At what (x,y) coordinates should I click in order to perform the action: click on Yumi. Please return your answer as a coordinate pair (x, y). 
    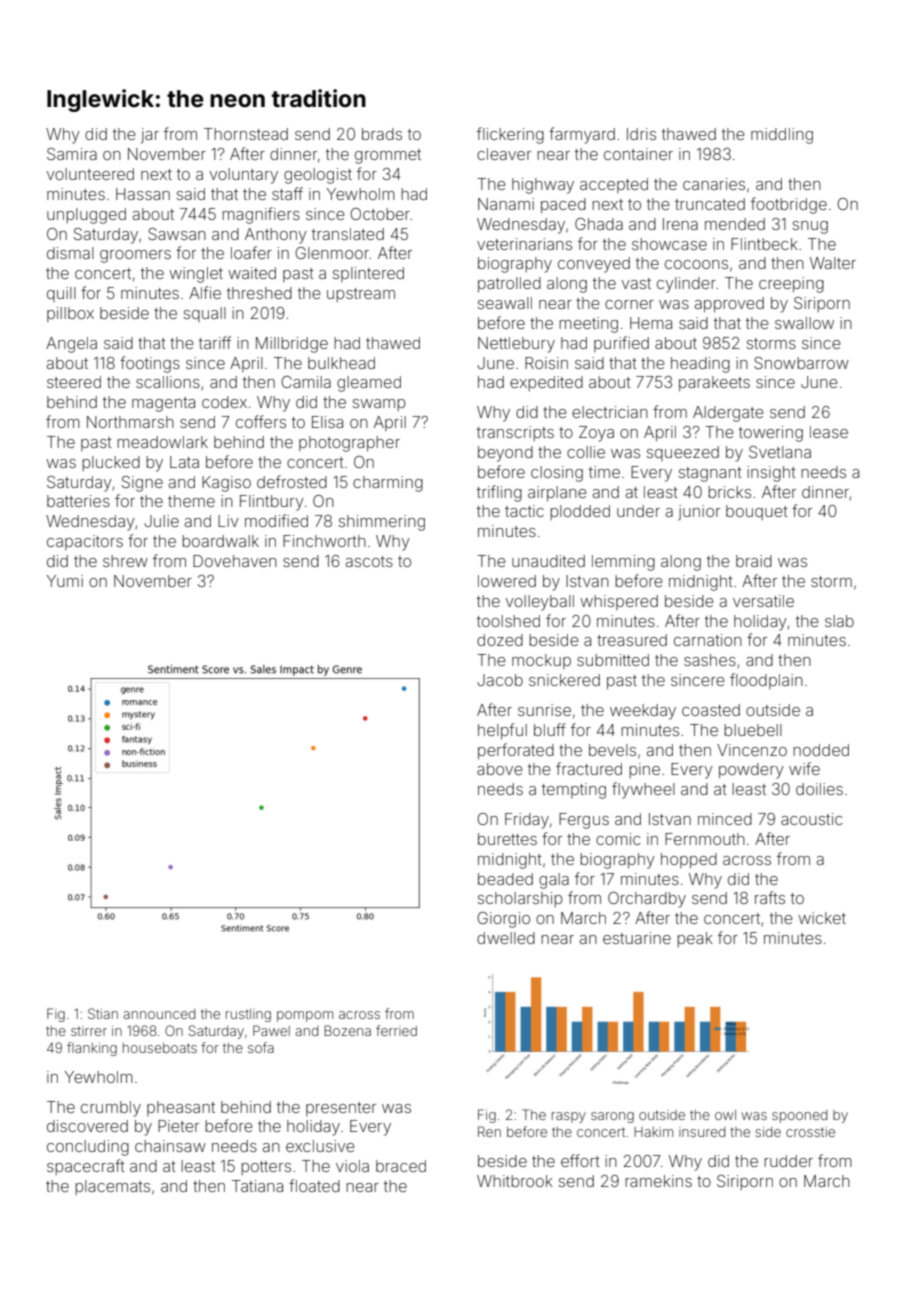
    Looking at the image, I should click on (64, 581).
